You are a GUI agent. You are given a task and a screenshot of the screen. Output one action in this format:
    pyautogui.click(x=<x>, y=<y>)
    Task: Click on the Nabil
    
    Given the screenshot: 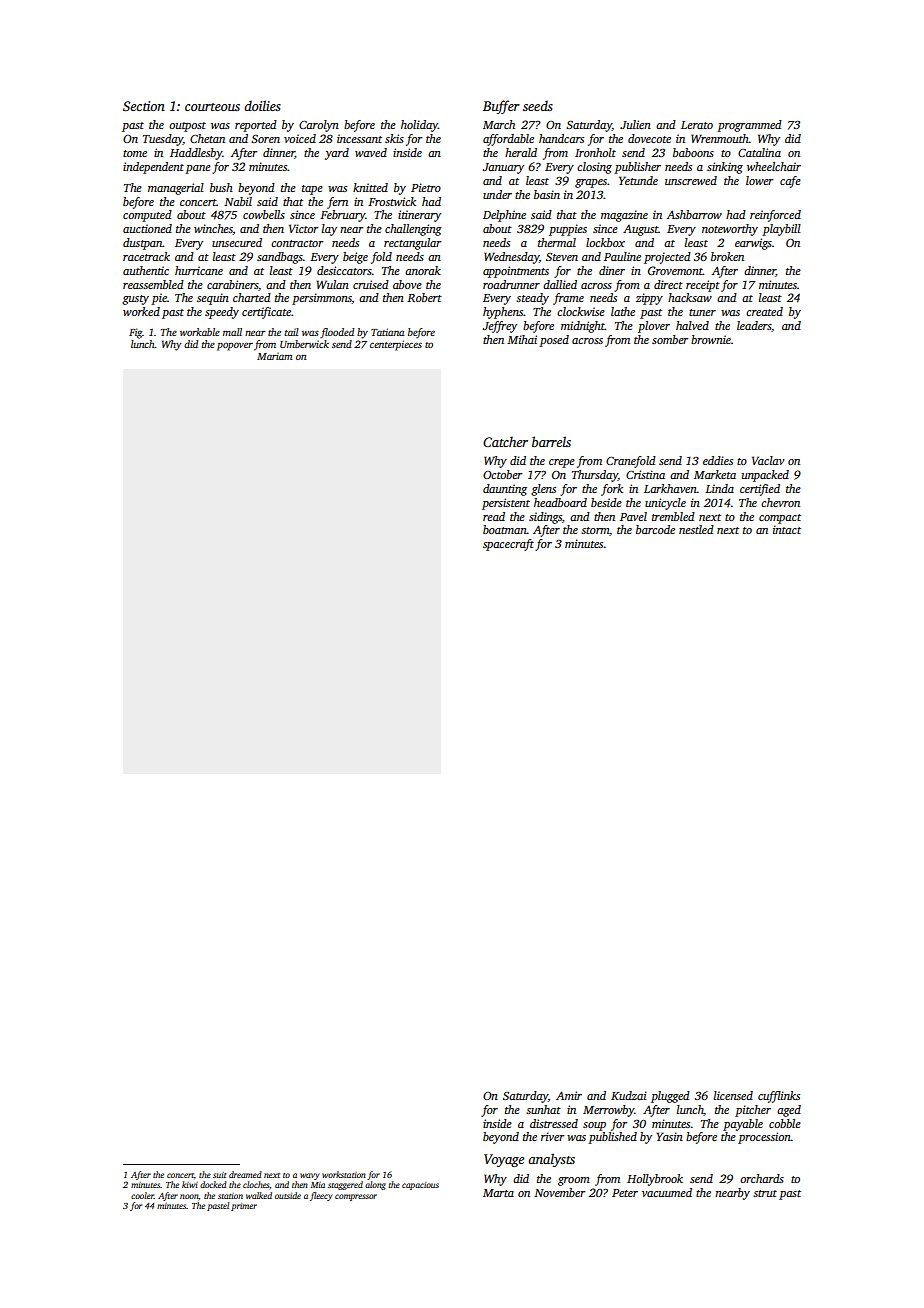 What is the action you would take?
    pyautogui.click(x=238, y=201)
